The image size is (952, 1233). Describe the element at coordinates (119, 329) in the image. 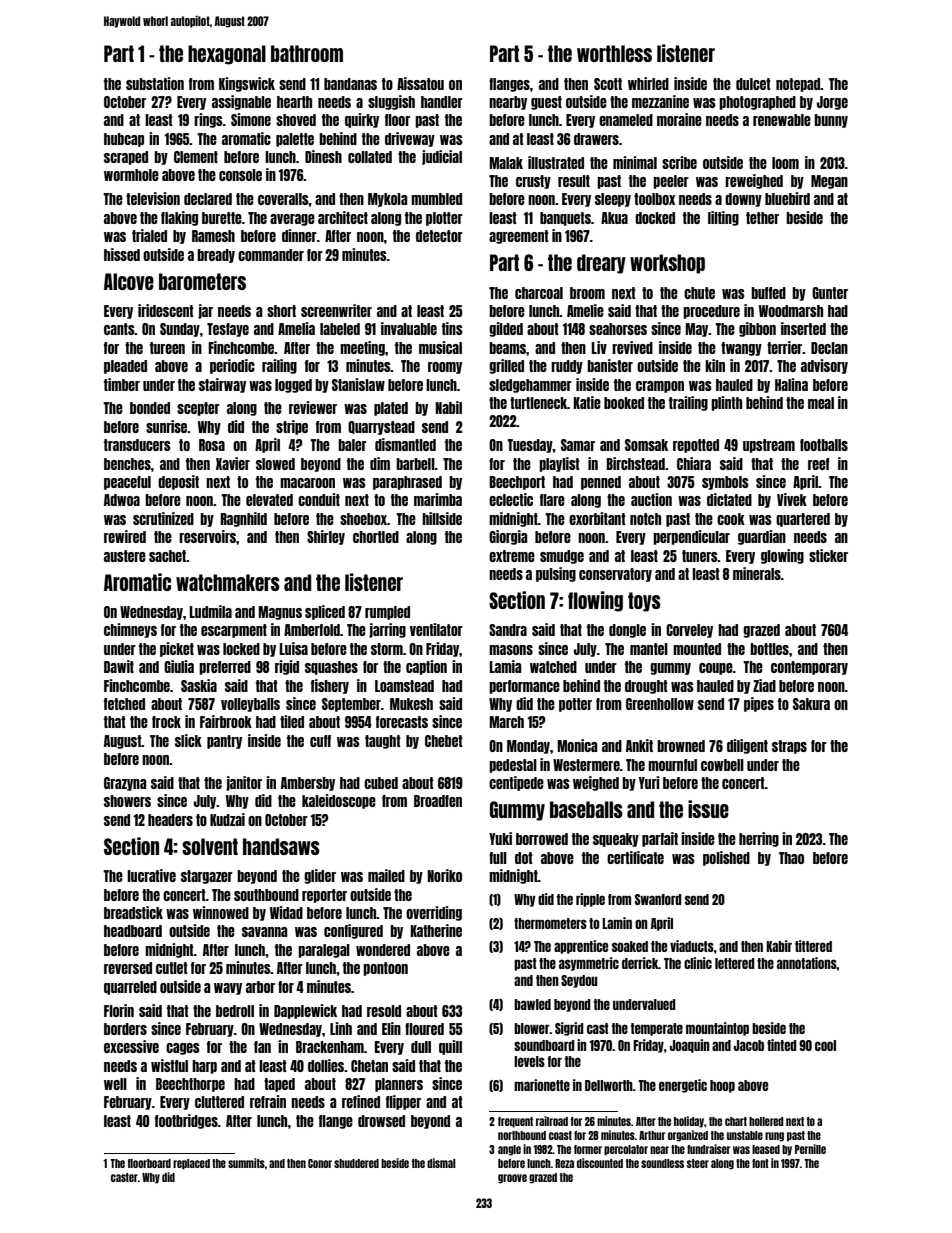

I see `cants` at that location.
